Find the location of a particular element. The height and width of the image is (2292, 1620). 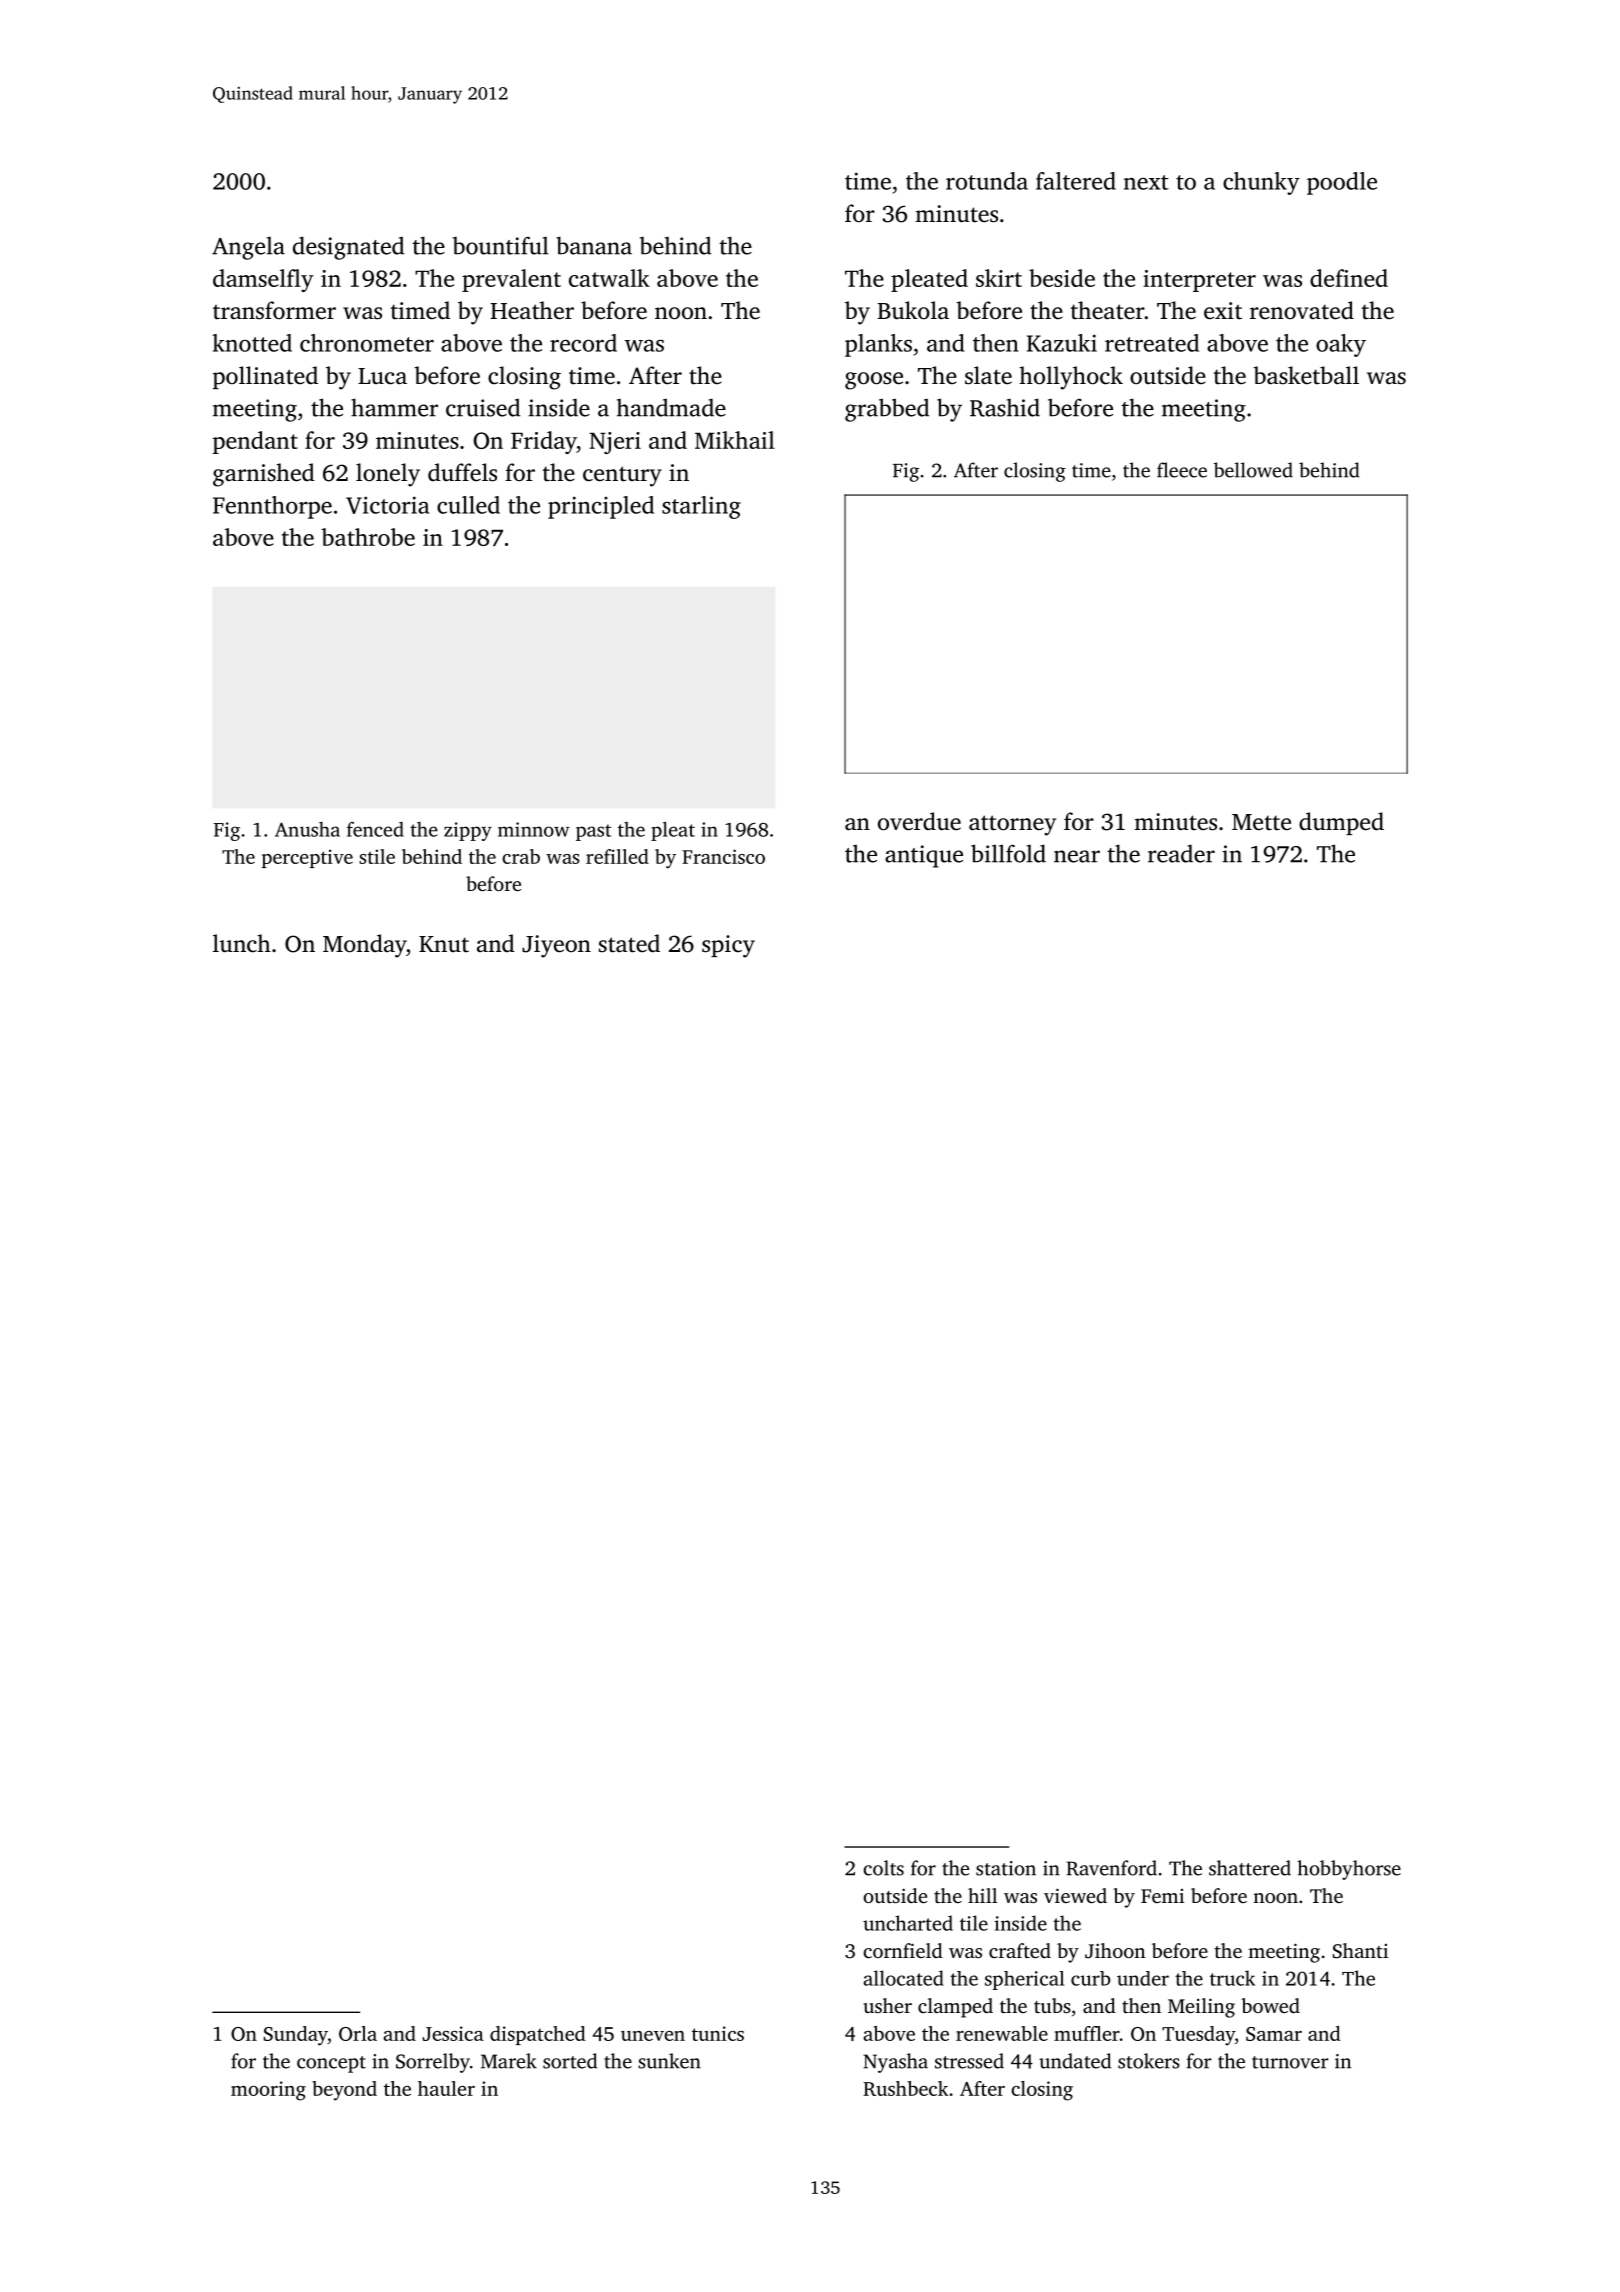

handmade is located at coordinates (671, 407).
